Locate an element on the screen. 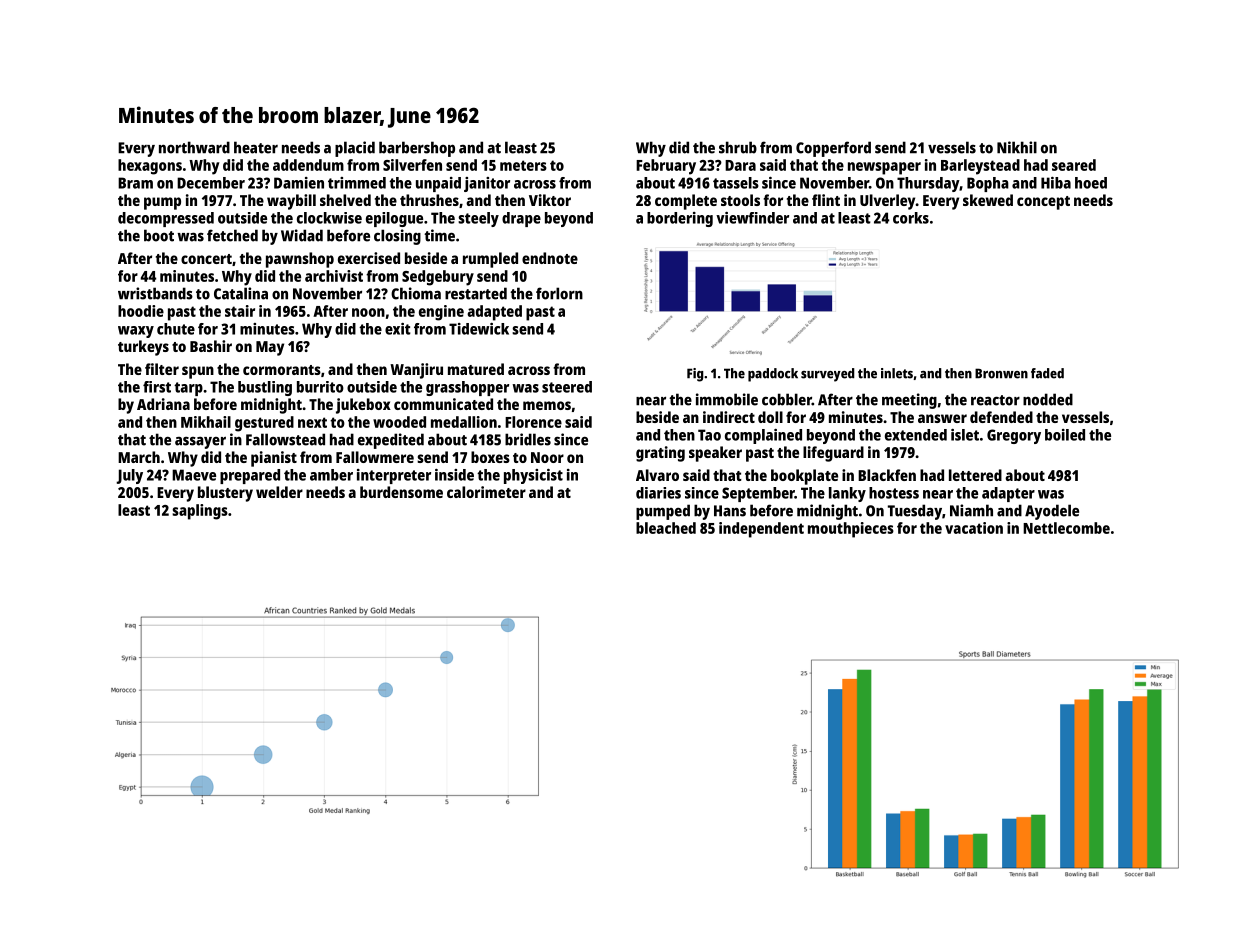 The width and height of the screenshot is (1233, 952). shrub is located at coordinates (738, 147).
